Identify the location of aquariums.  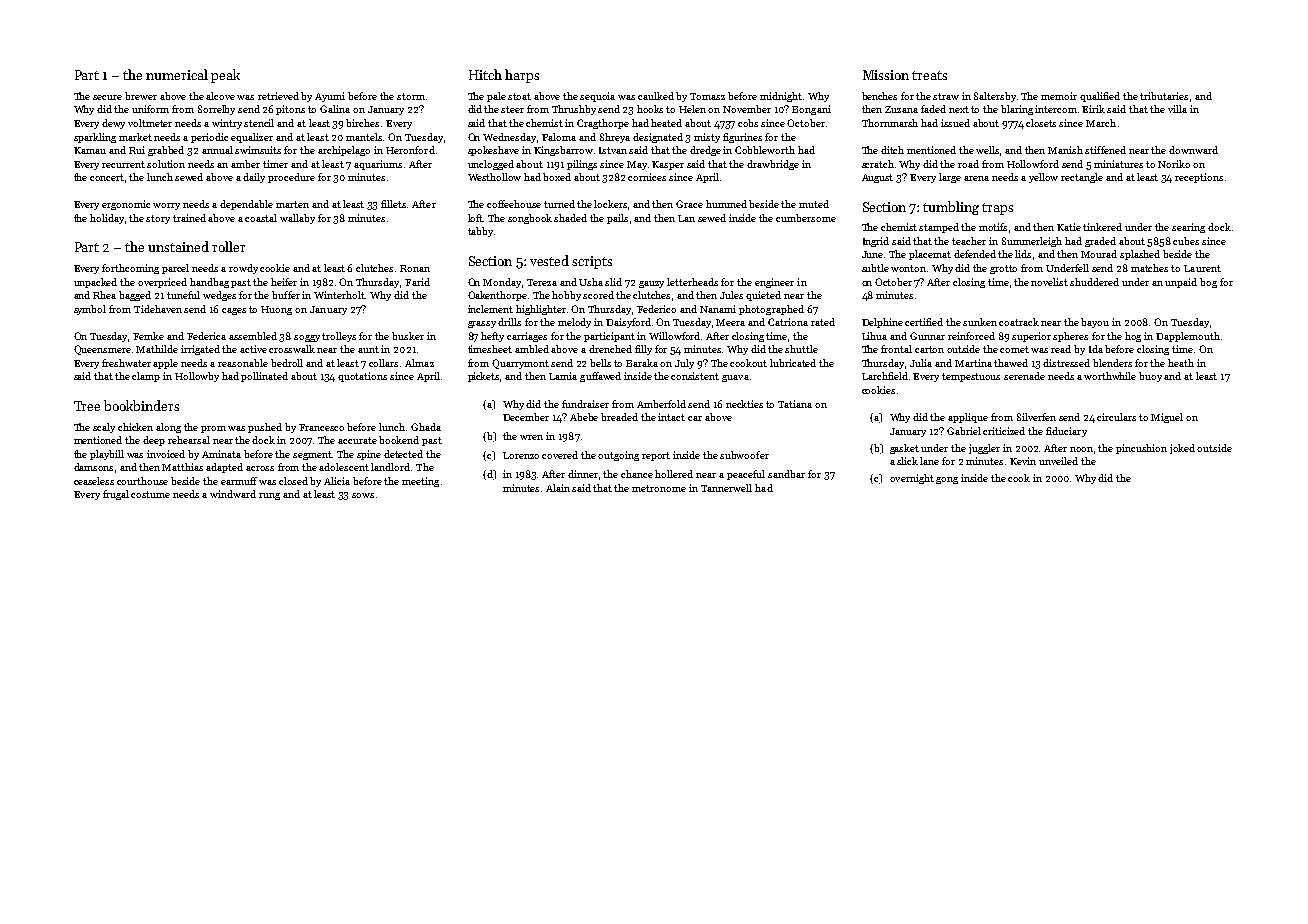
(378, 165).
